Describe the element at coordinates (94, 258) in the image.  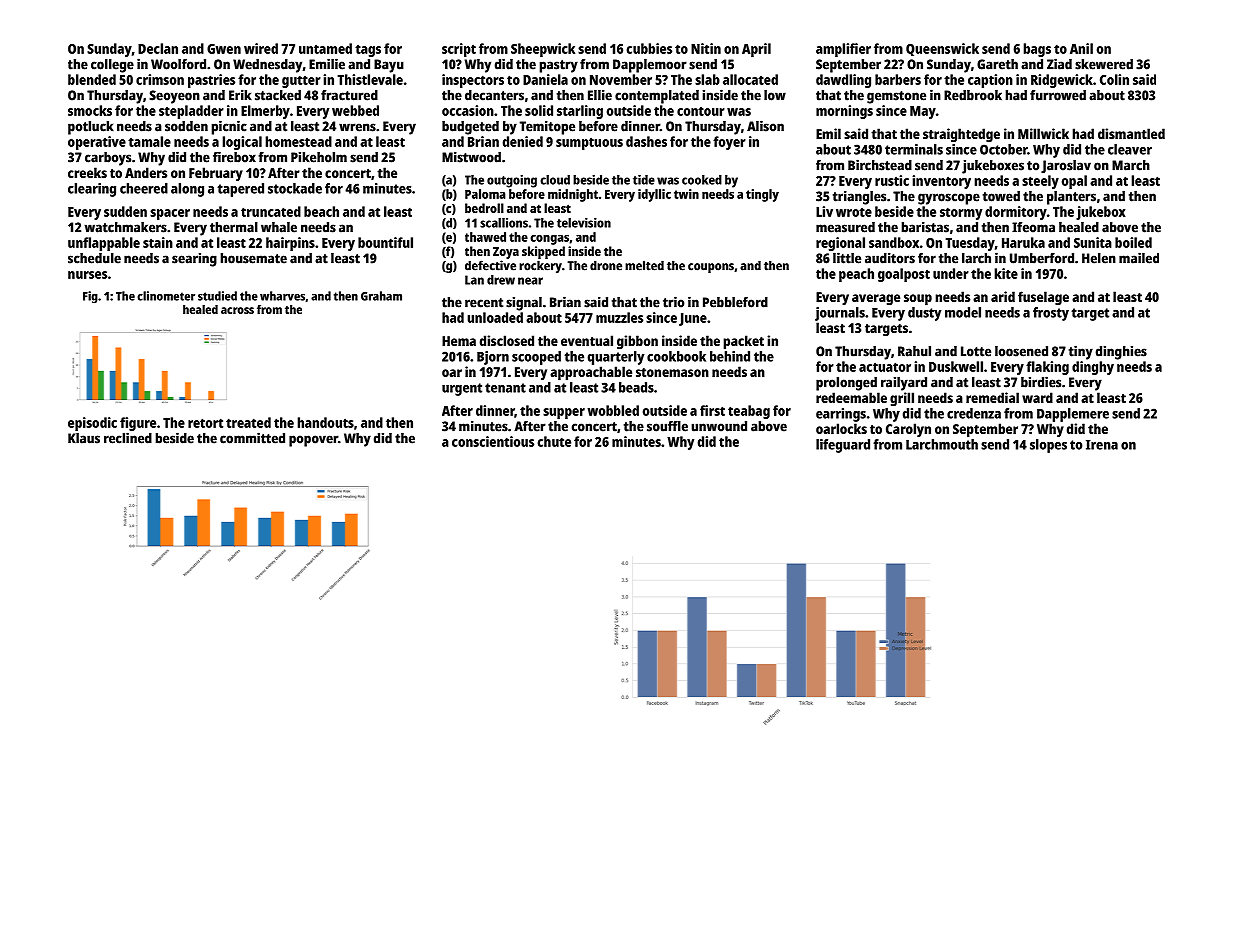
I see `schedule` at that location.
